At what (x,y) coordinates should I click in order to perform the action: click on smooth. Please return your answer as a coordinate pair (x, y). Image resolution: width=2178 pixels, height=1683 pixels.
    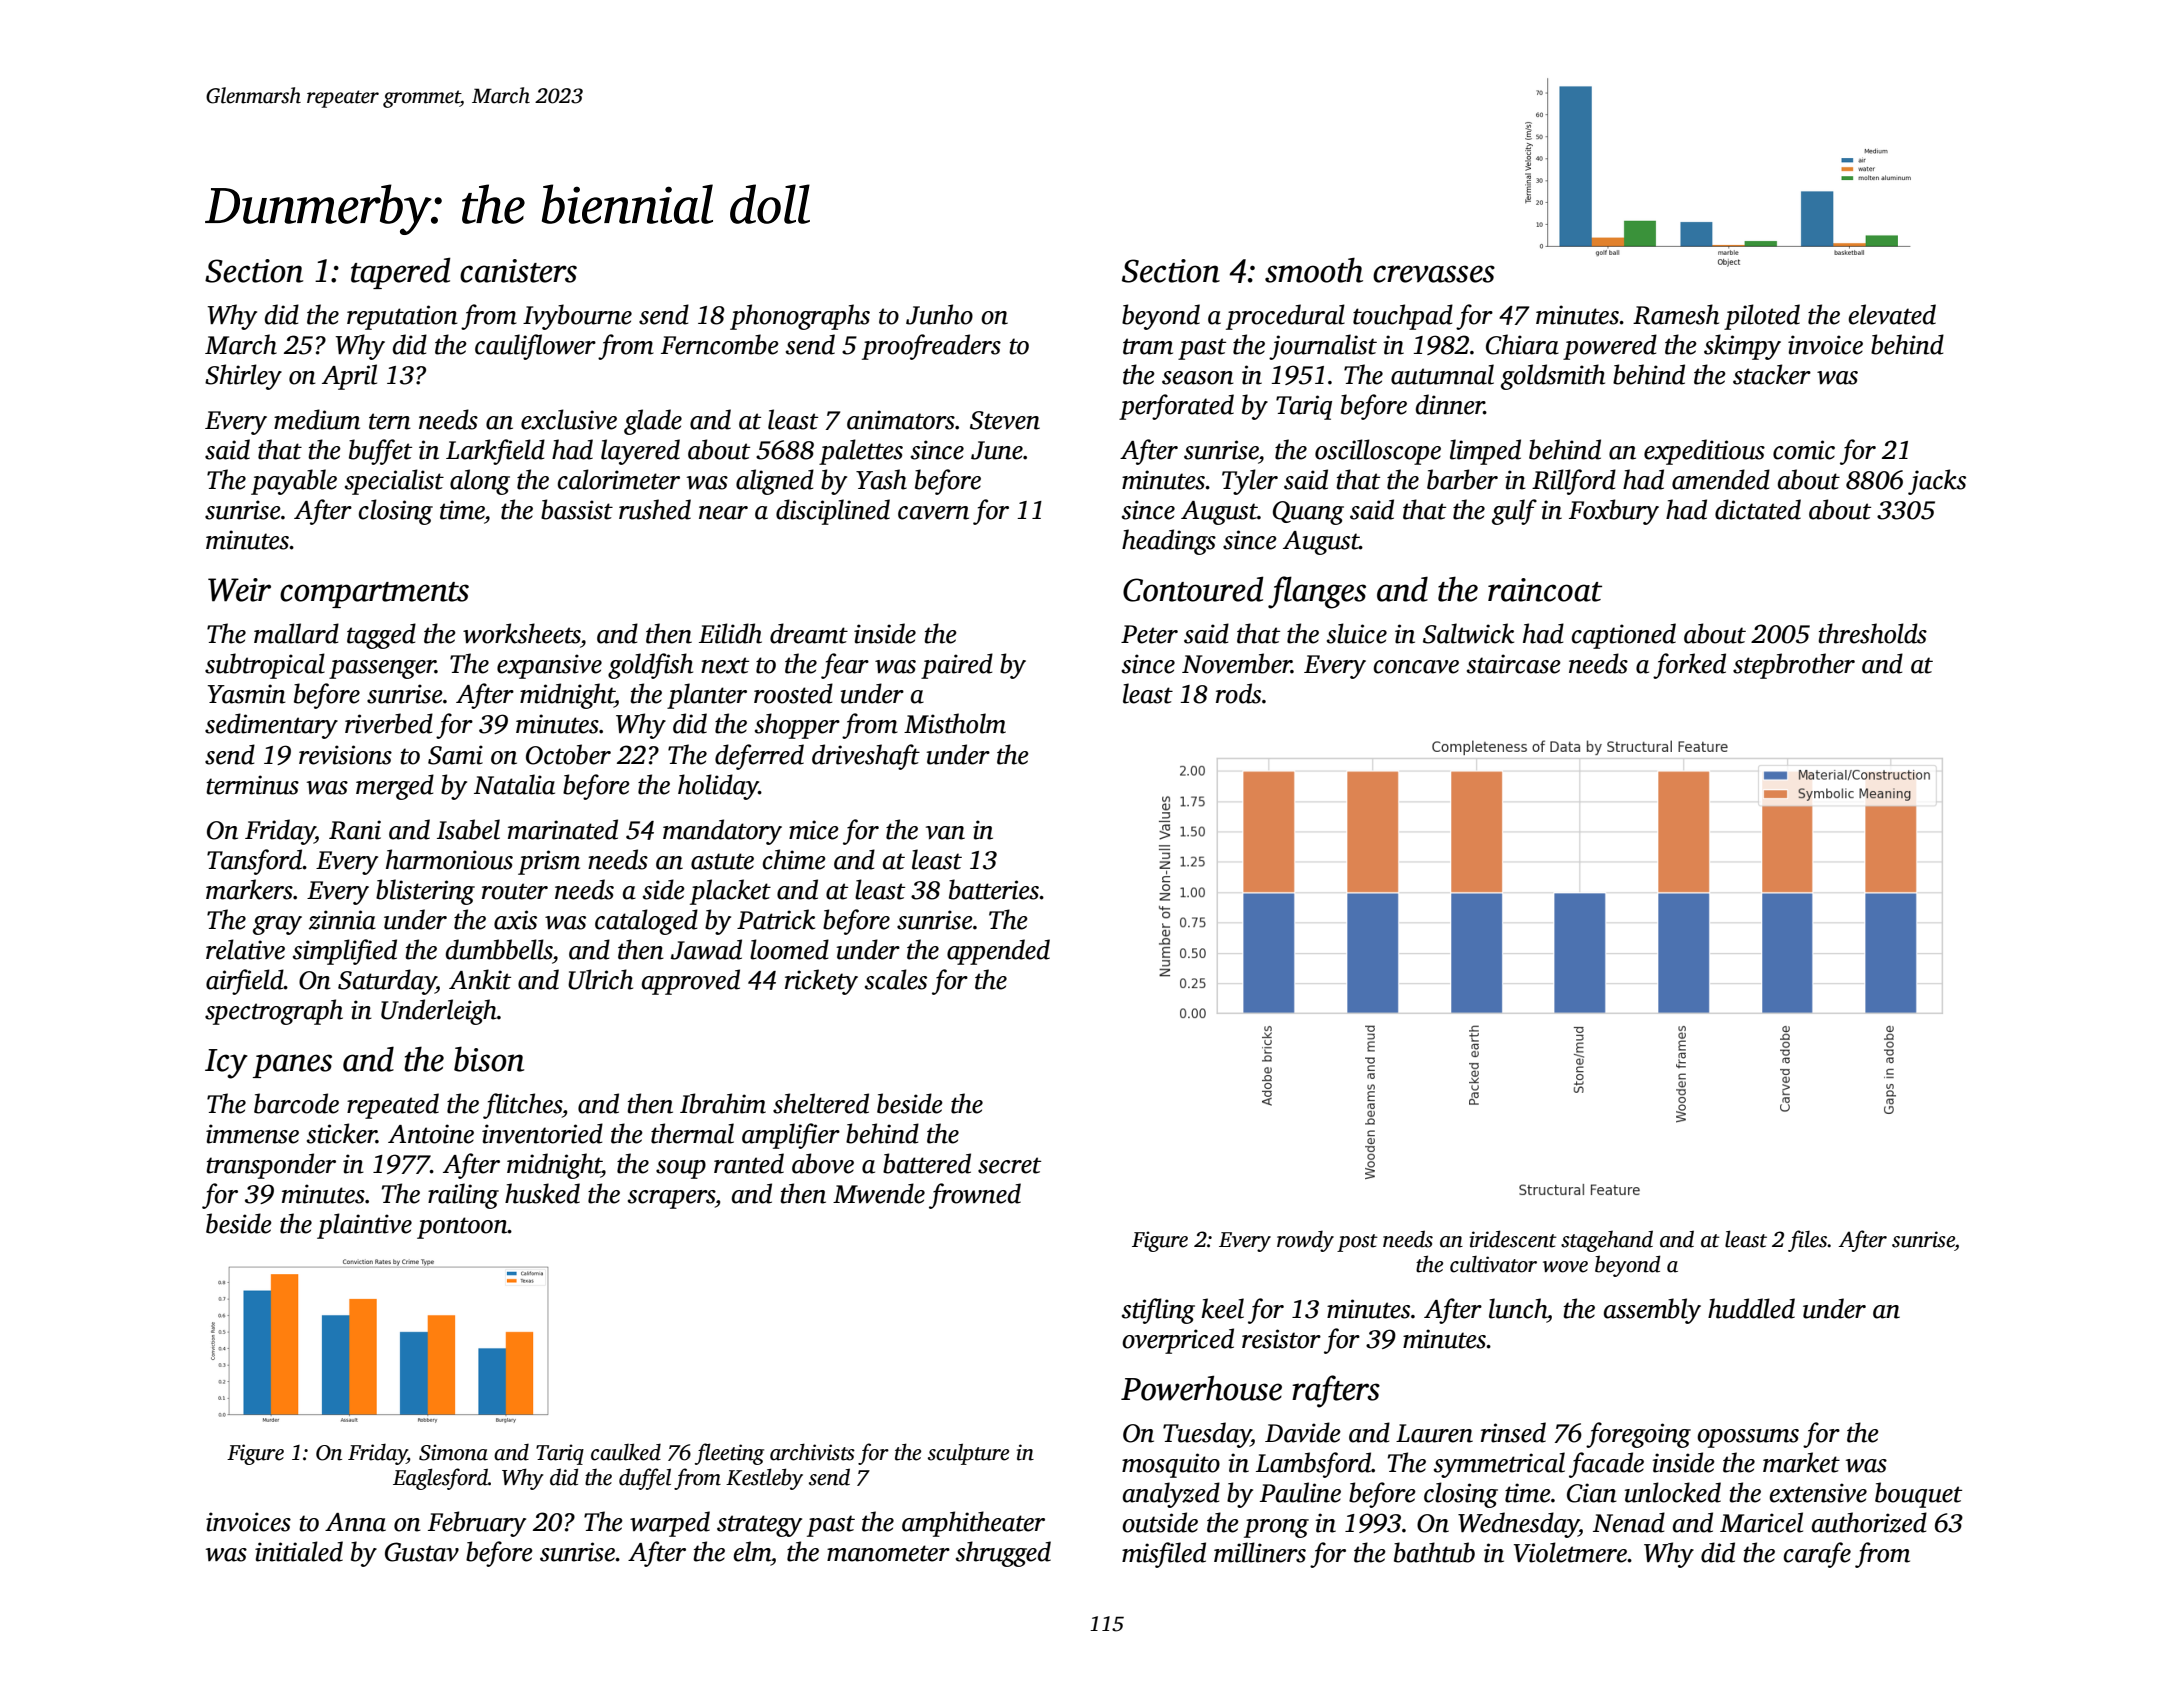
    Looking at the image, I should click on (1314, 270).
